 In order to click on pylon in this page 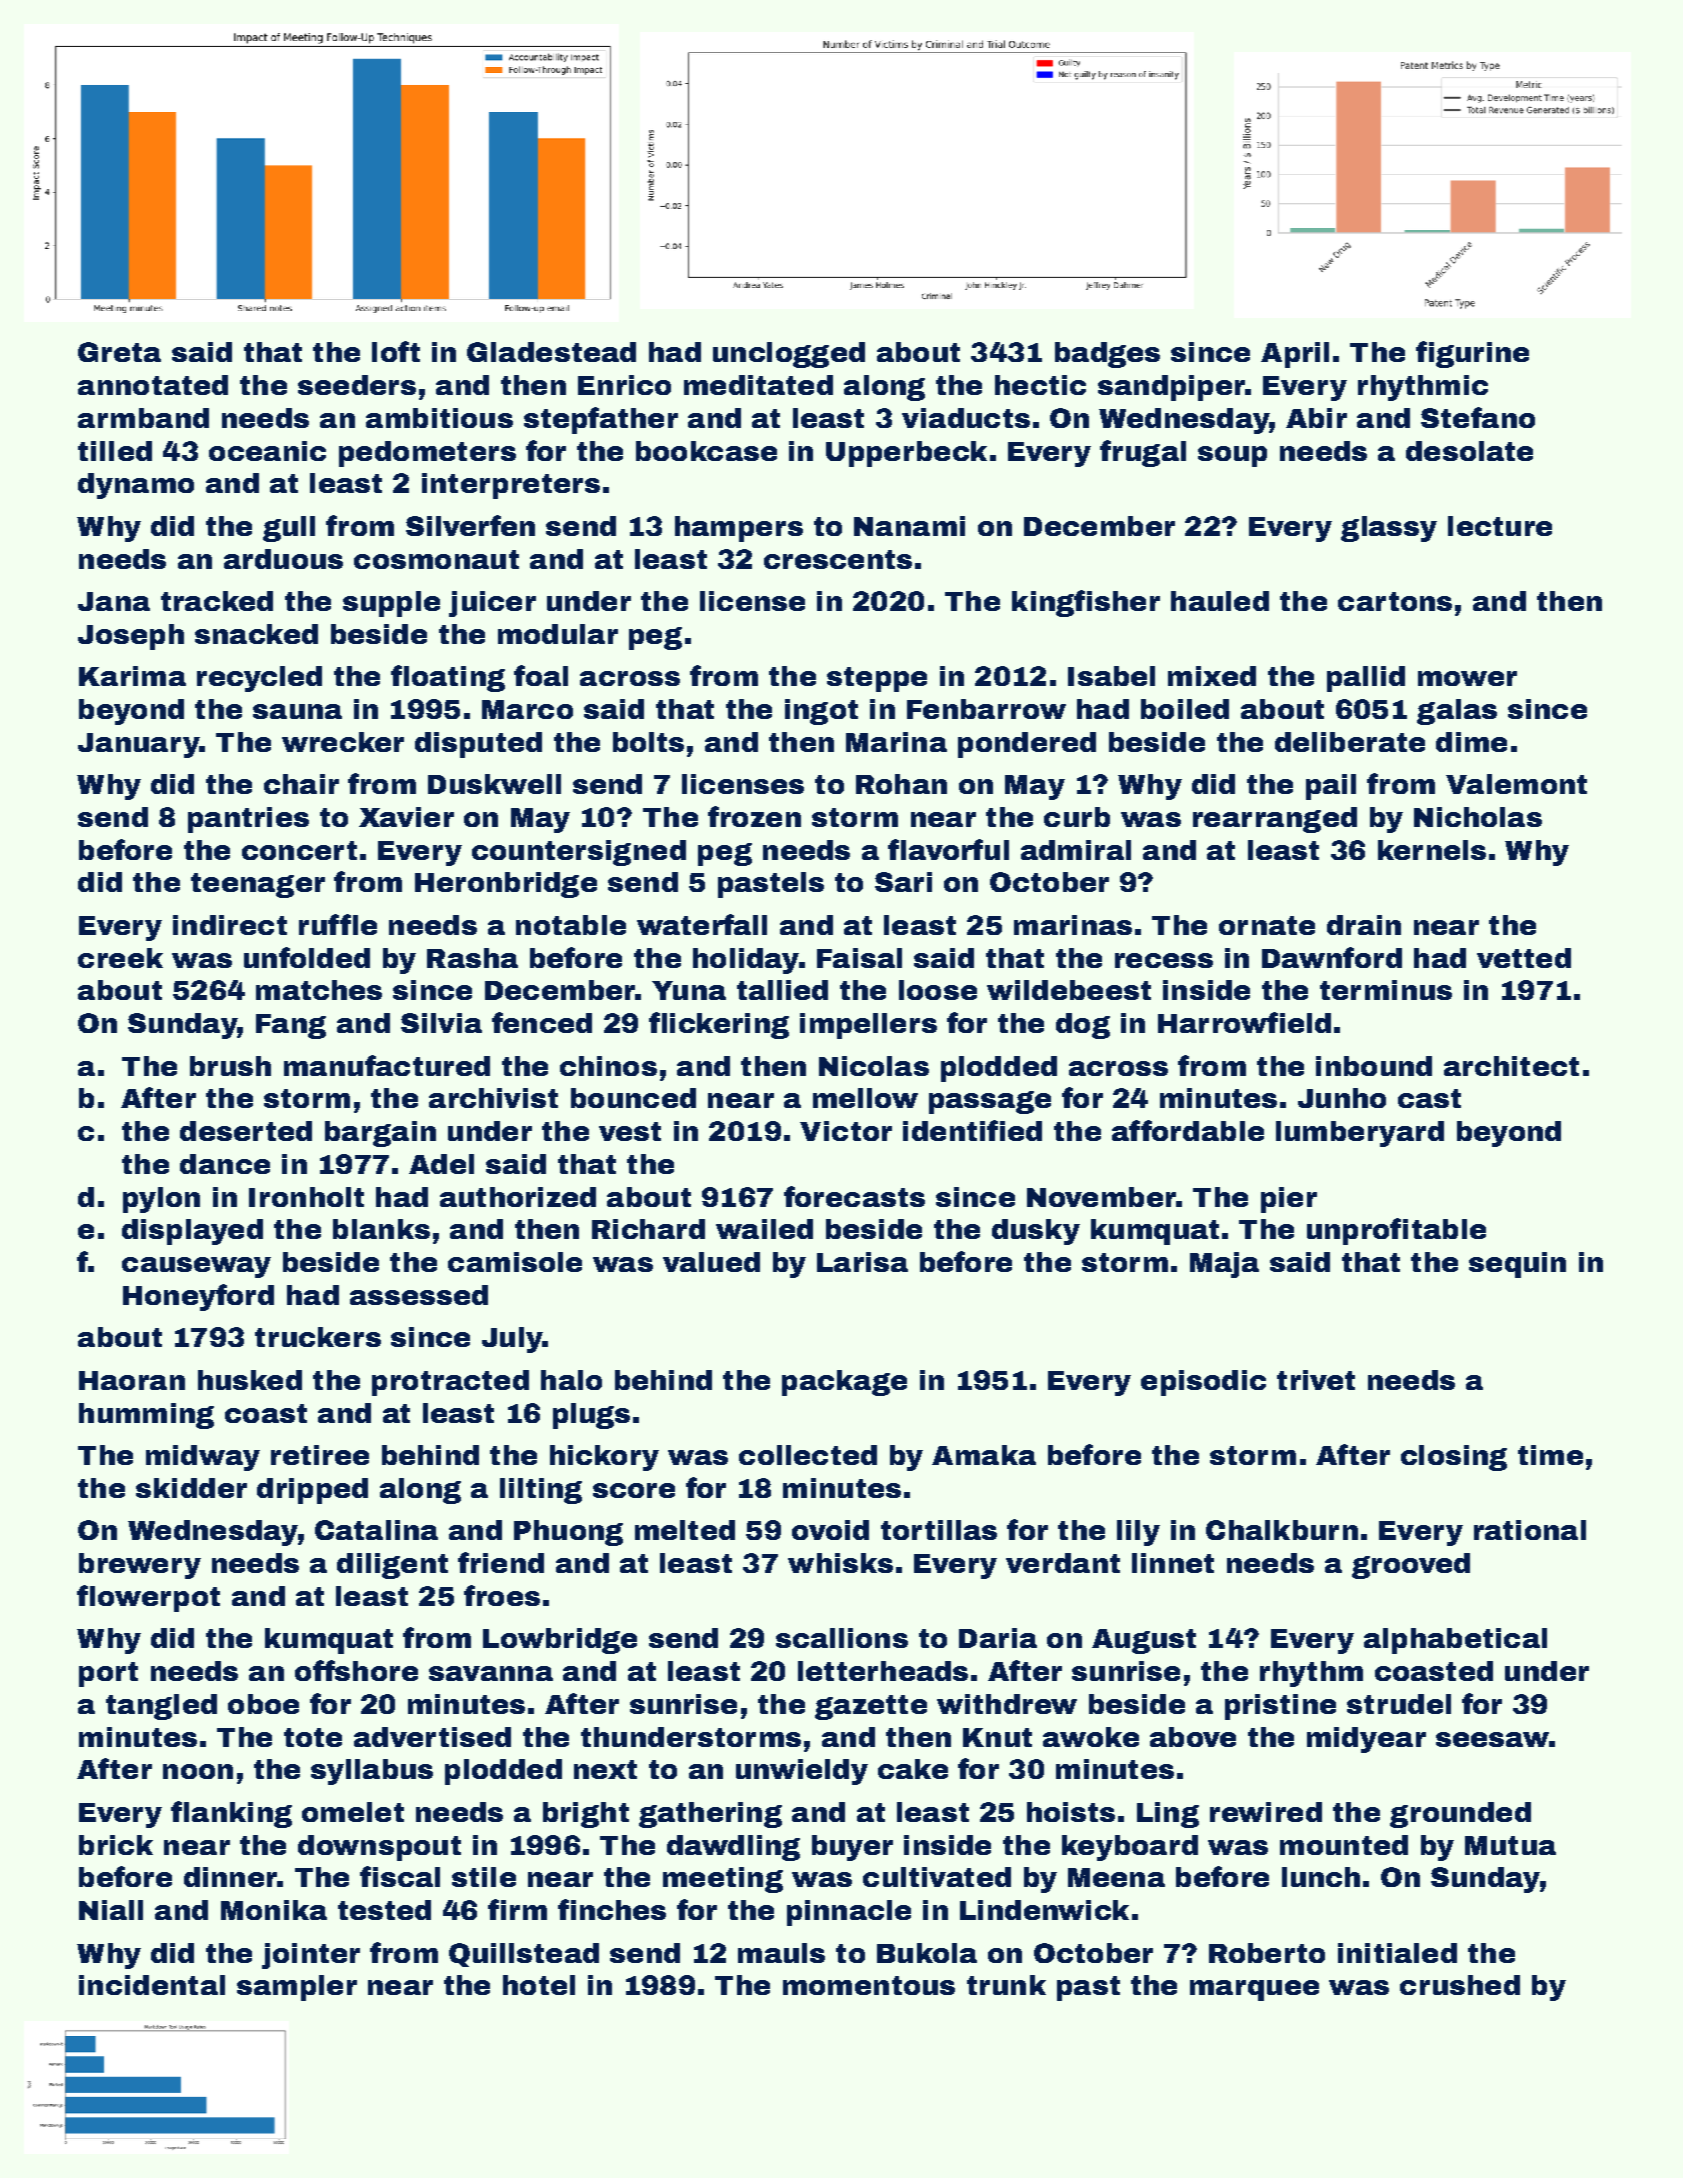, I will do `click(161, 1200)`.
